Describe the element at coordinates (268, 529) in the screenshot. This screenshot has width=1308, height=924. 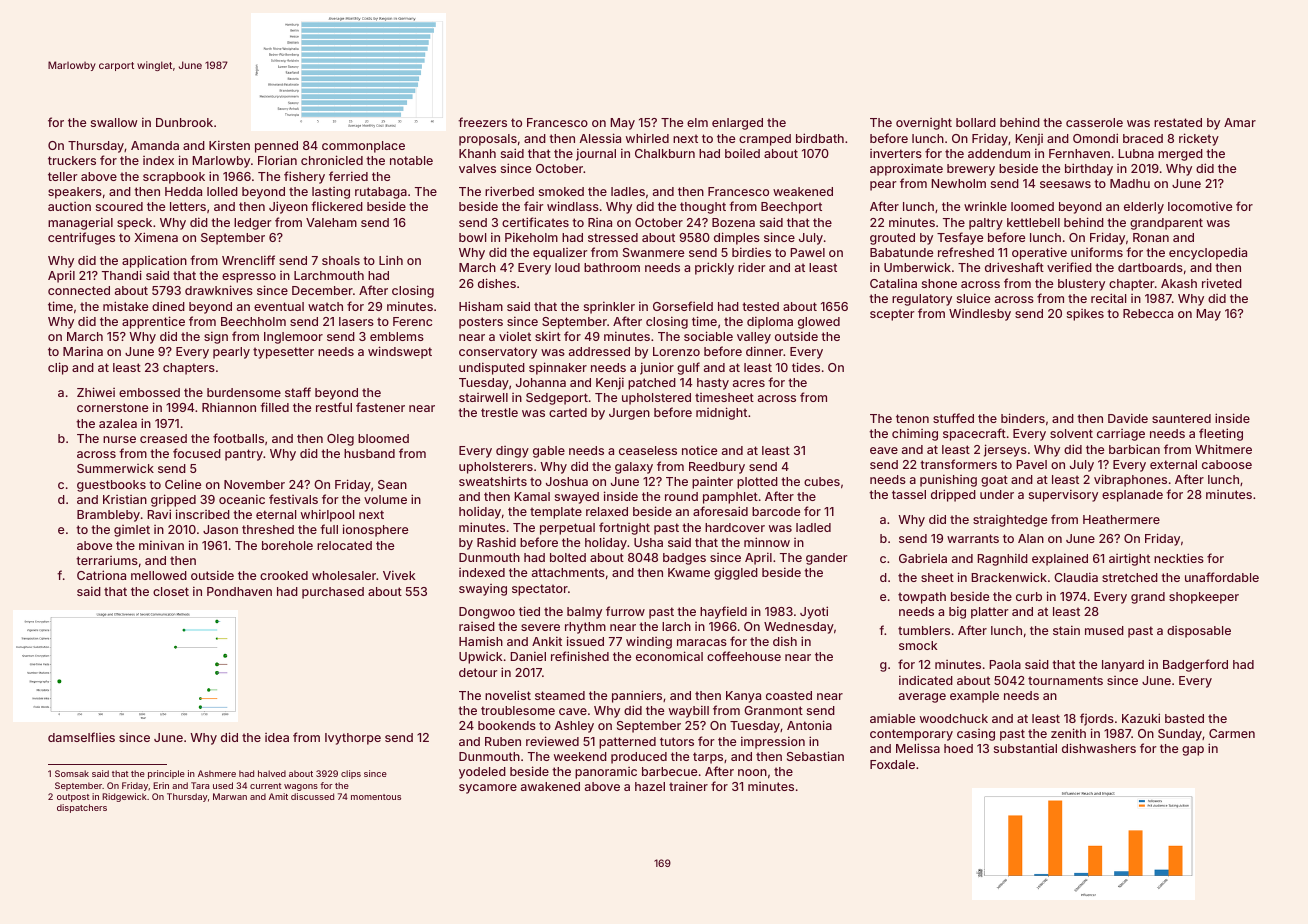
I see `threshed` at that location.
